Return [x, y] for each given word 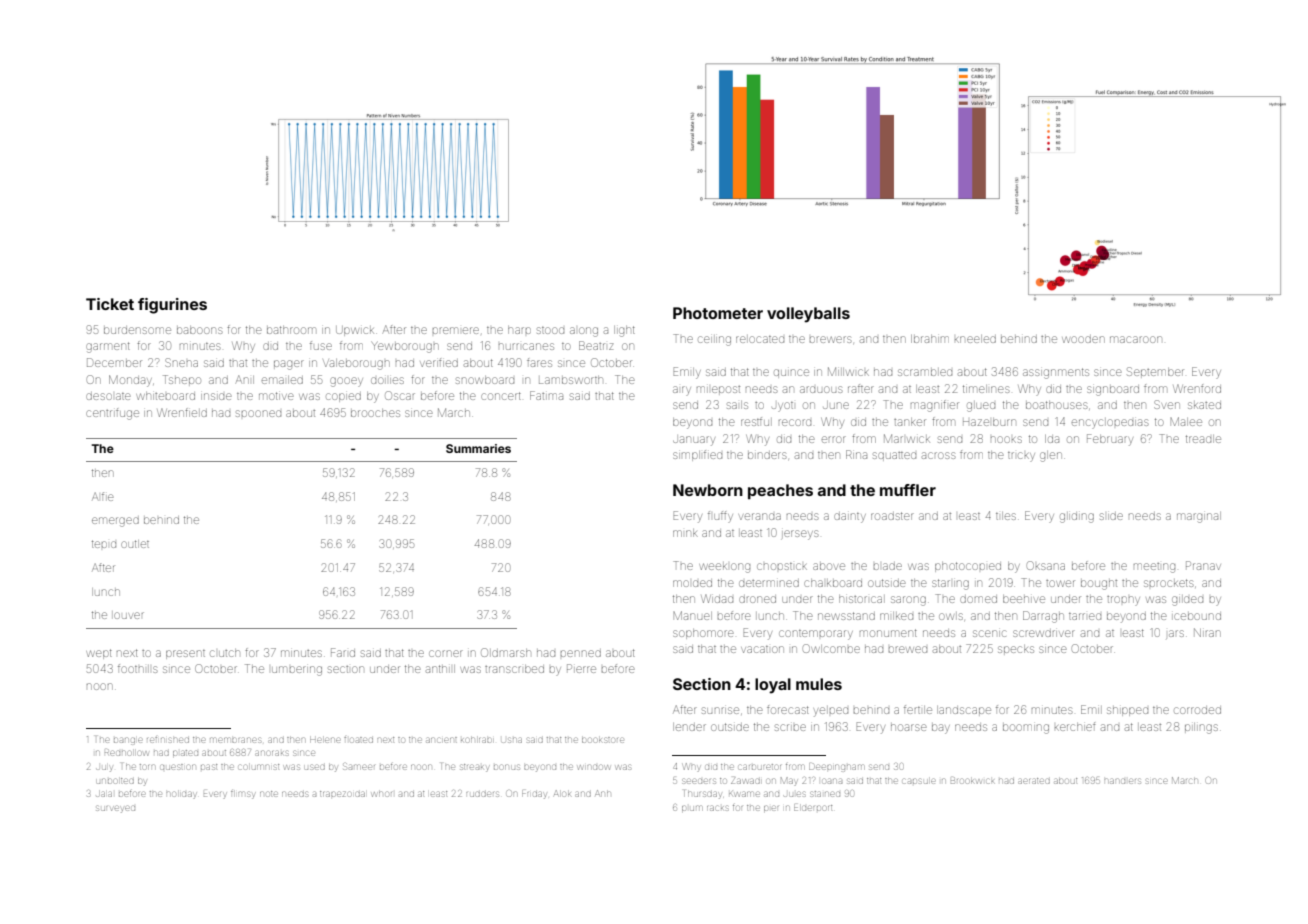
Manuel [693, 615]
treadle [1203, 439]
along [584, 332]
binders [767, 455]
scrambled [925, 372]
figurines [172, 306]
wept [99, 654]
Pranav [1203, 565]
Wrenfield [182, 412]
